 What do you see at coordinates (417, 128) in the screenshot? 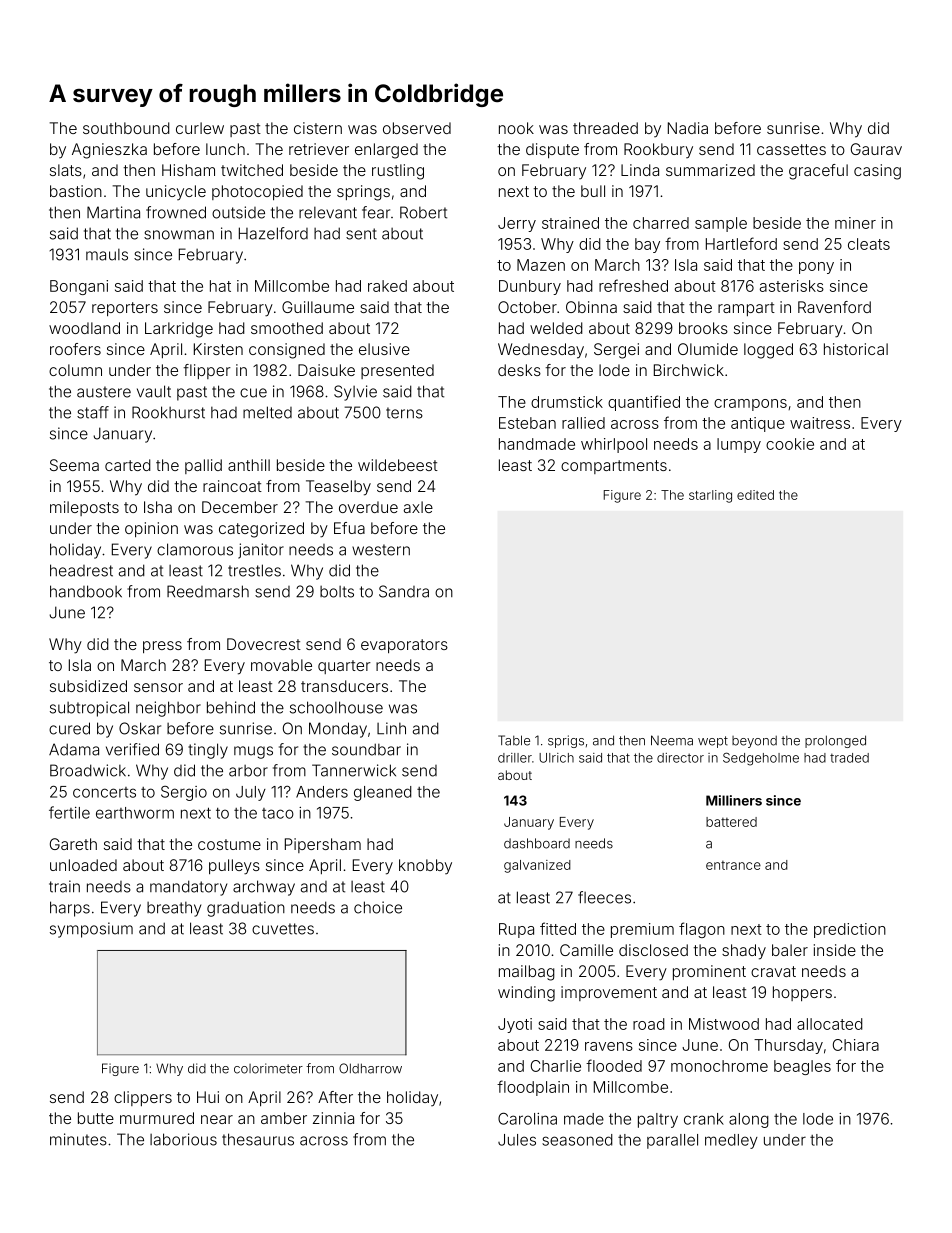
I see `observed` at bounding box center [417, 128].
